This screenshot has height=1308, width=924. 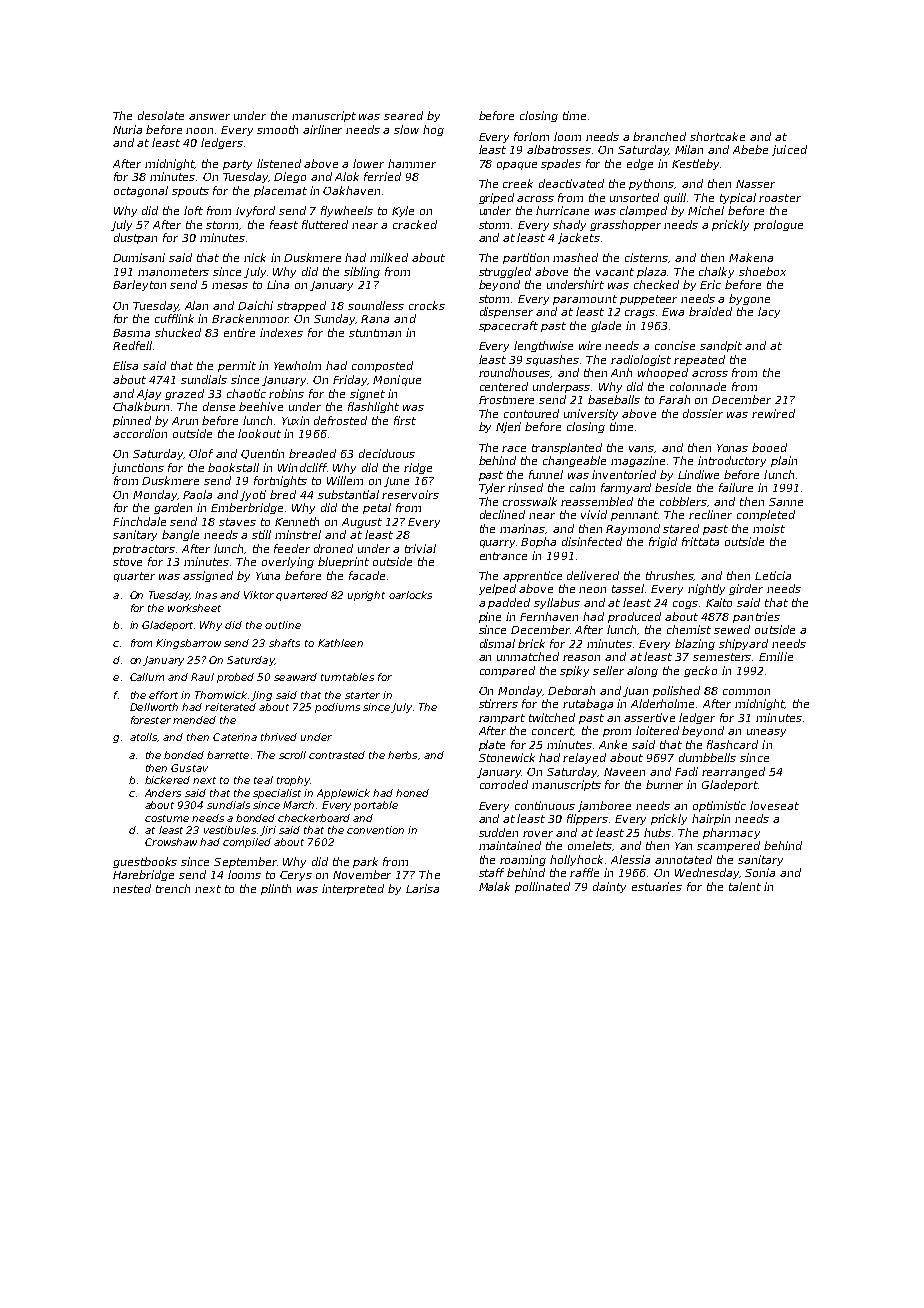 I want to click on bookstall, so click(x=233, y=467).
